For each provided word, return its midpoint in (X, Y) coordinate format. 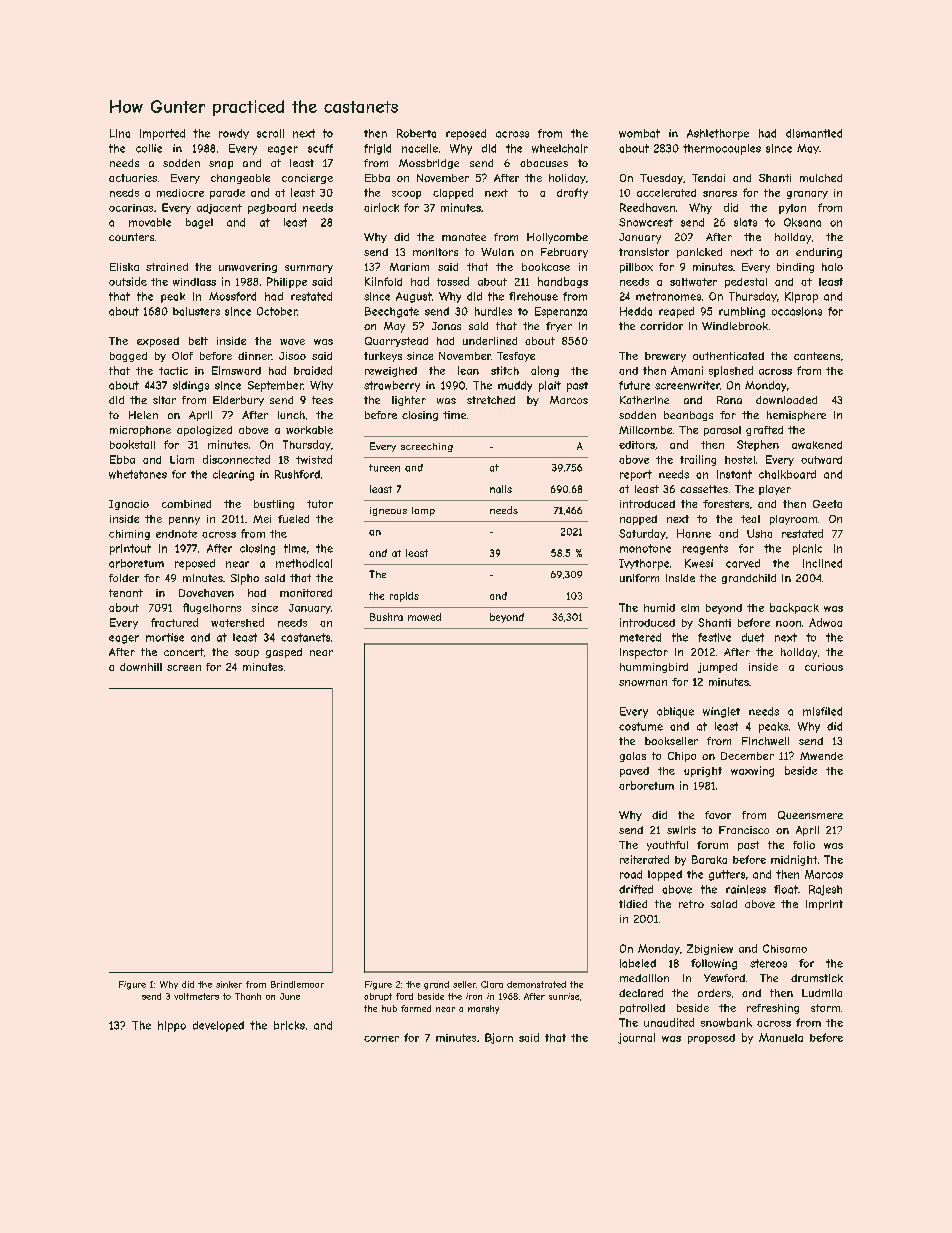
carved (743, 563)
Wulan (497, 252)
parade (227, 194)
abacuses (544, 163)
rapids (404, 597)
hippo (172, 1026)
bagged (128, 357)
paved (634, 772)
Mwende (821, 756)
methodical (304, 563)
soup (247, 654)
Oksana (802, 222)
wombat (639, 133)
